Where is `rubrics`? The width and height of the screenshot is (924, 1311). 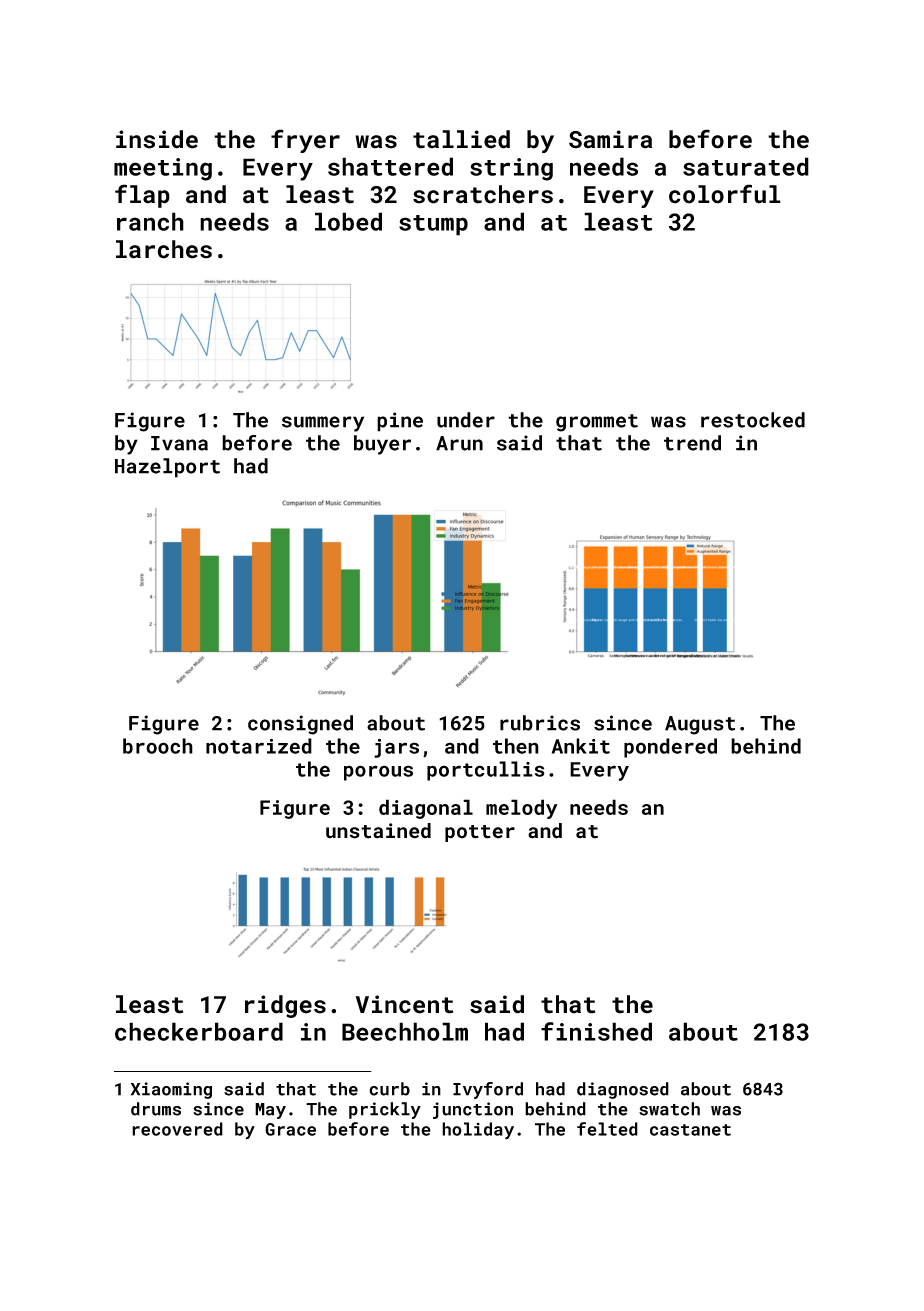 rubrics is located at coordinates (540, 723).
